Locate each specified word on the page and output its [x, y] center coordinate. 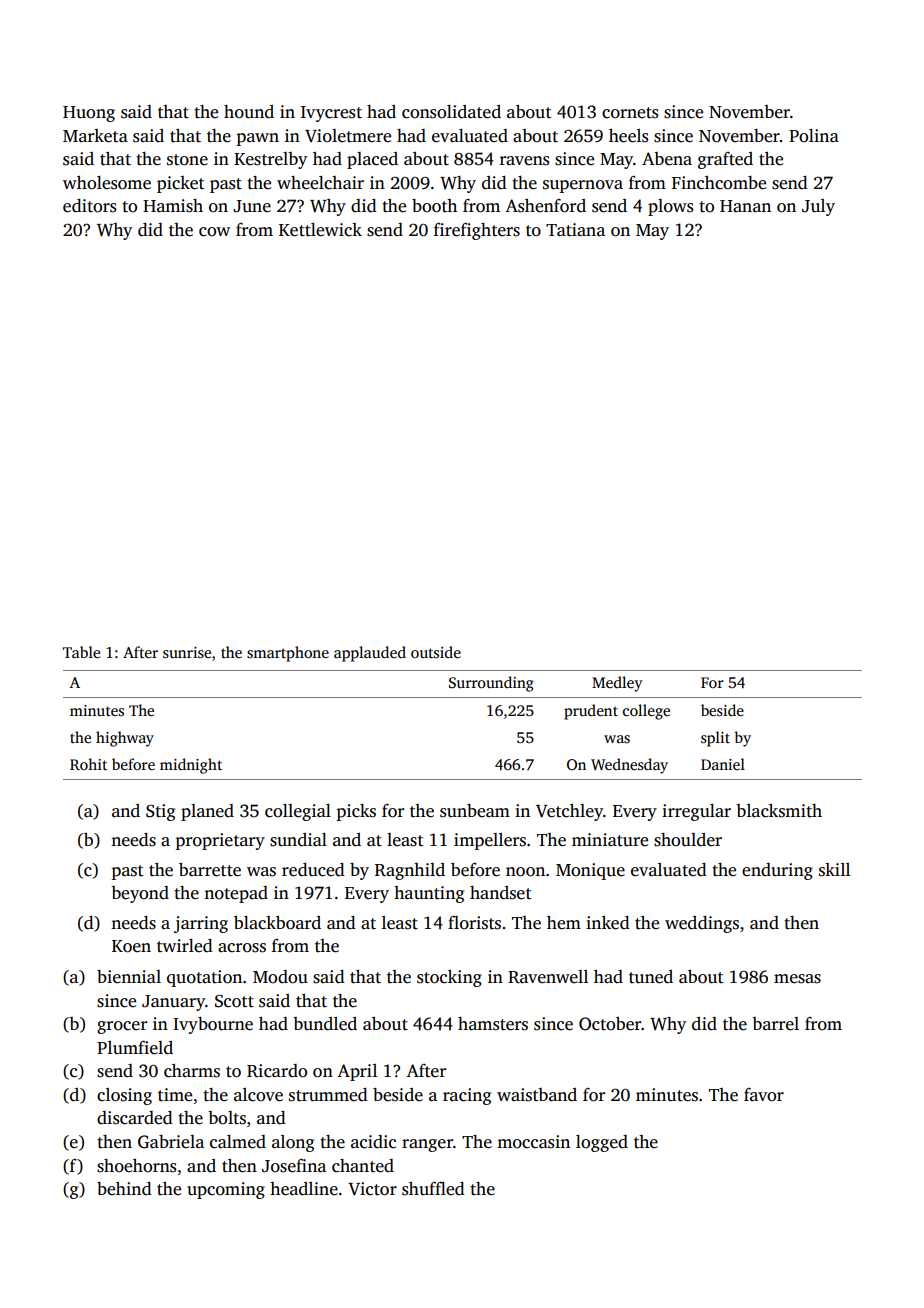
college [646, 712]
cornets [630, 113]
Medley [617, 684]
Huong [89, 114]
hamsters [493, 1024]
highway [125, 739]
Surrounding [491, 684]
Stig [160, 812]
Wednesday [629, 766]
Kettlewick [320, 230]
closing [124, 1096]
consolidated [451, 112]
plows [670, 207]
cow [214, 232]
